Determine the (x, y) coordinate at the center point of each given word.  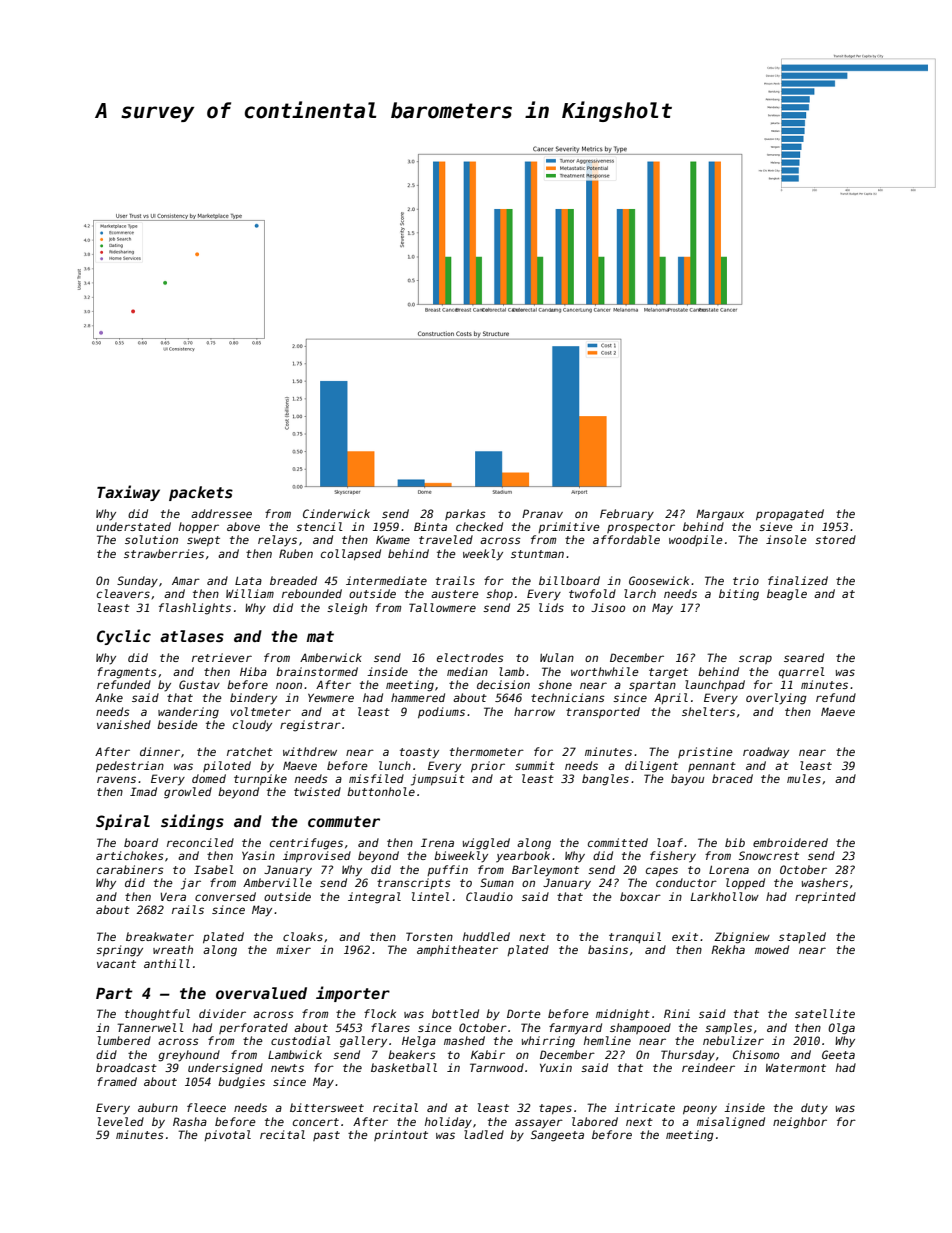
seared (804, 657)
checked (479, 526)
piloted (227, 766)
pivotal (227, 1135)
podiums (441, 713)
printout (401, 1135)
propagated (790, 515)
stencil (319, 526)
